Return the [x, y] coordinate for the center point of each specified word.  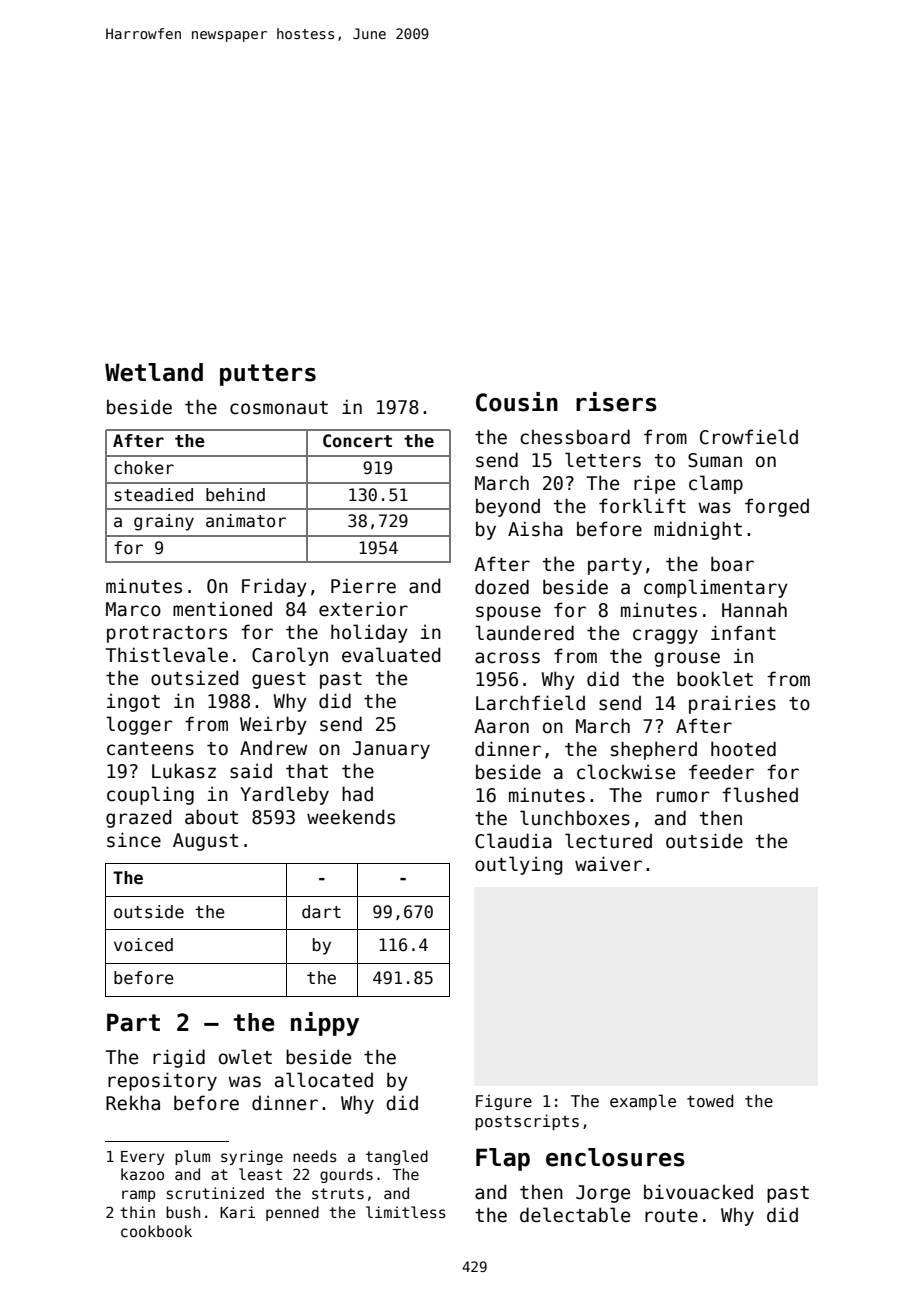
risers [616, 402]
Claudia [513, 841]
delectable [575, 1215]
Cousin [517, 402]
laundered [524, 633]
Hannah [754, 610]
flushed [760, 795]
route [671, 1216]
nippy [325, 1024]
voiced [143, 945]
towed [710, 1100]
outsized [195, 678]
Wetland [154, 372]
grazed [139, 818]
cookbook [156, 1231]
